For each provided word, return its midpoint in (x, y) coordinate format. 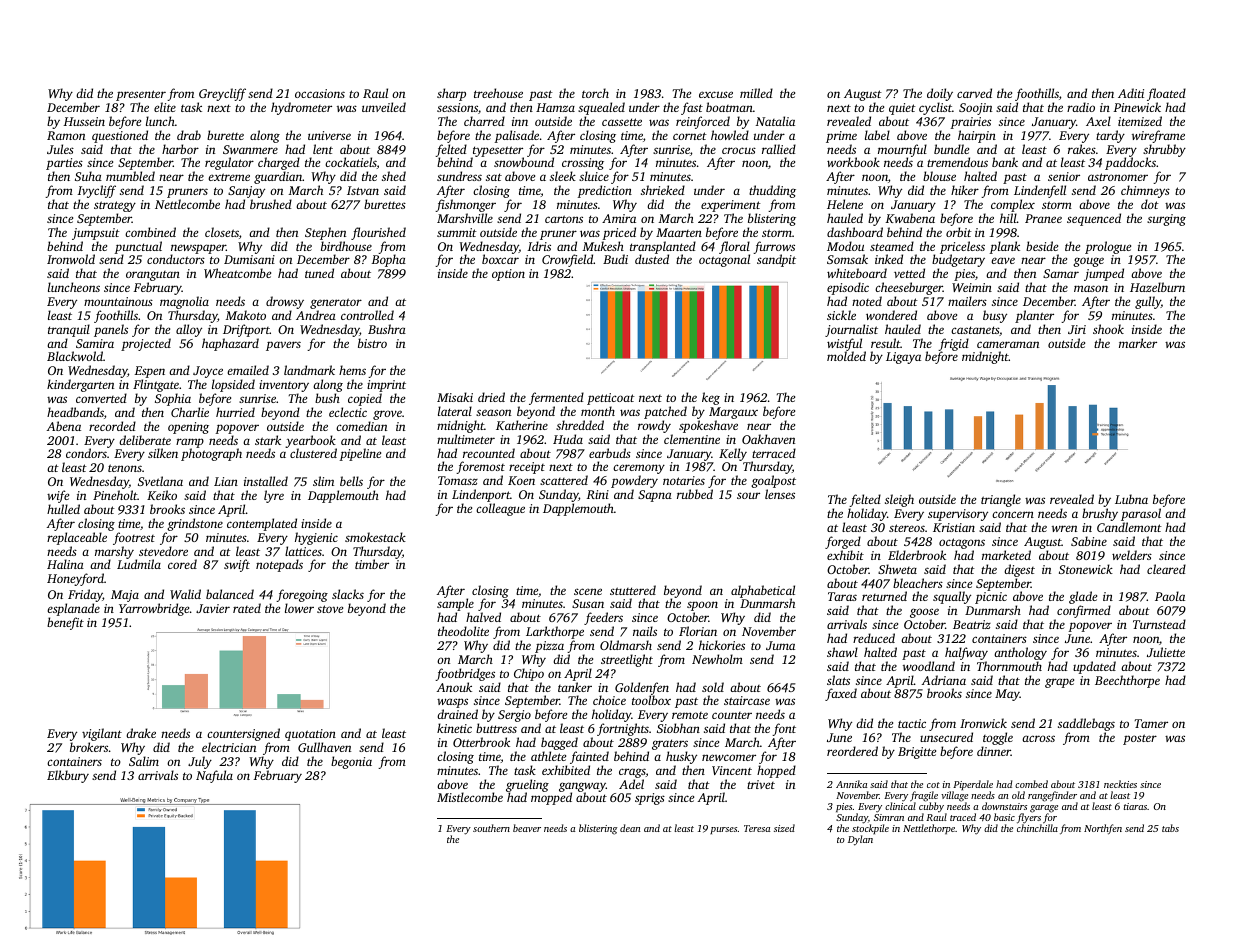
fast (692, 108)
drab (189, 135)
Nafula (214, 776)
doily (940, 94)
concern (1013, 514)
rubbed (695, 494)
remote (690, 715)
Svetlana (160, 481)
